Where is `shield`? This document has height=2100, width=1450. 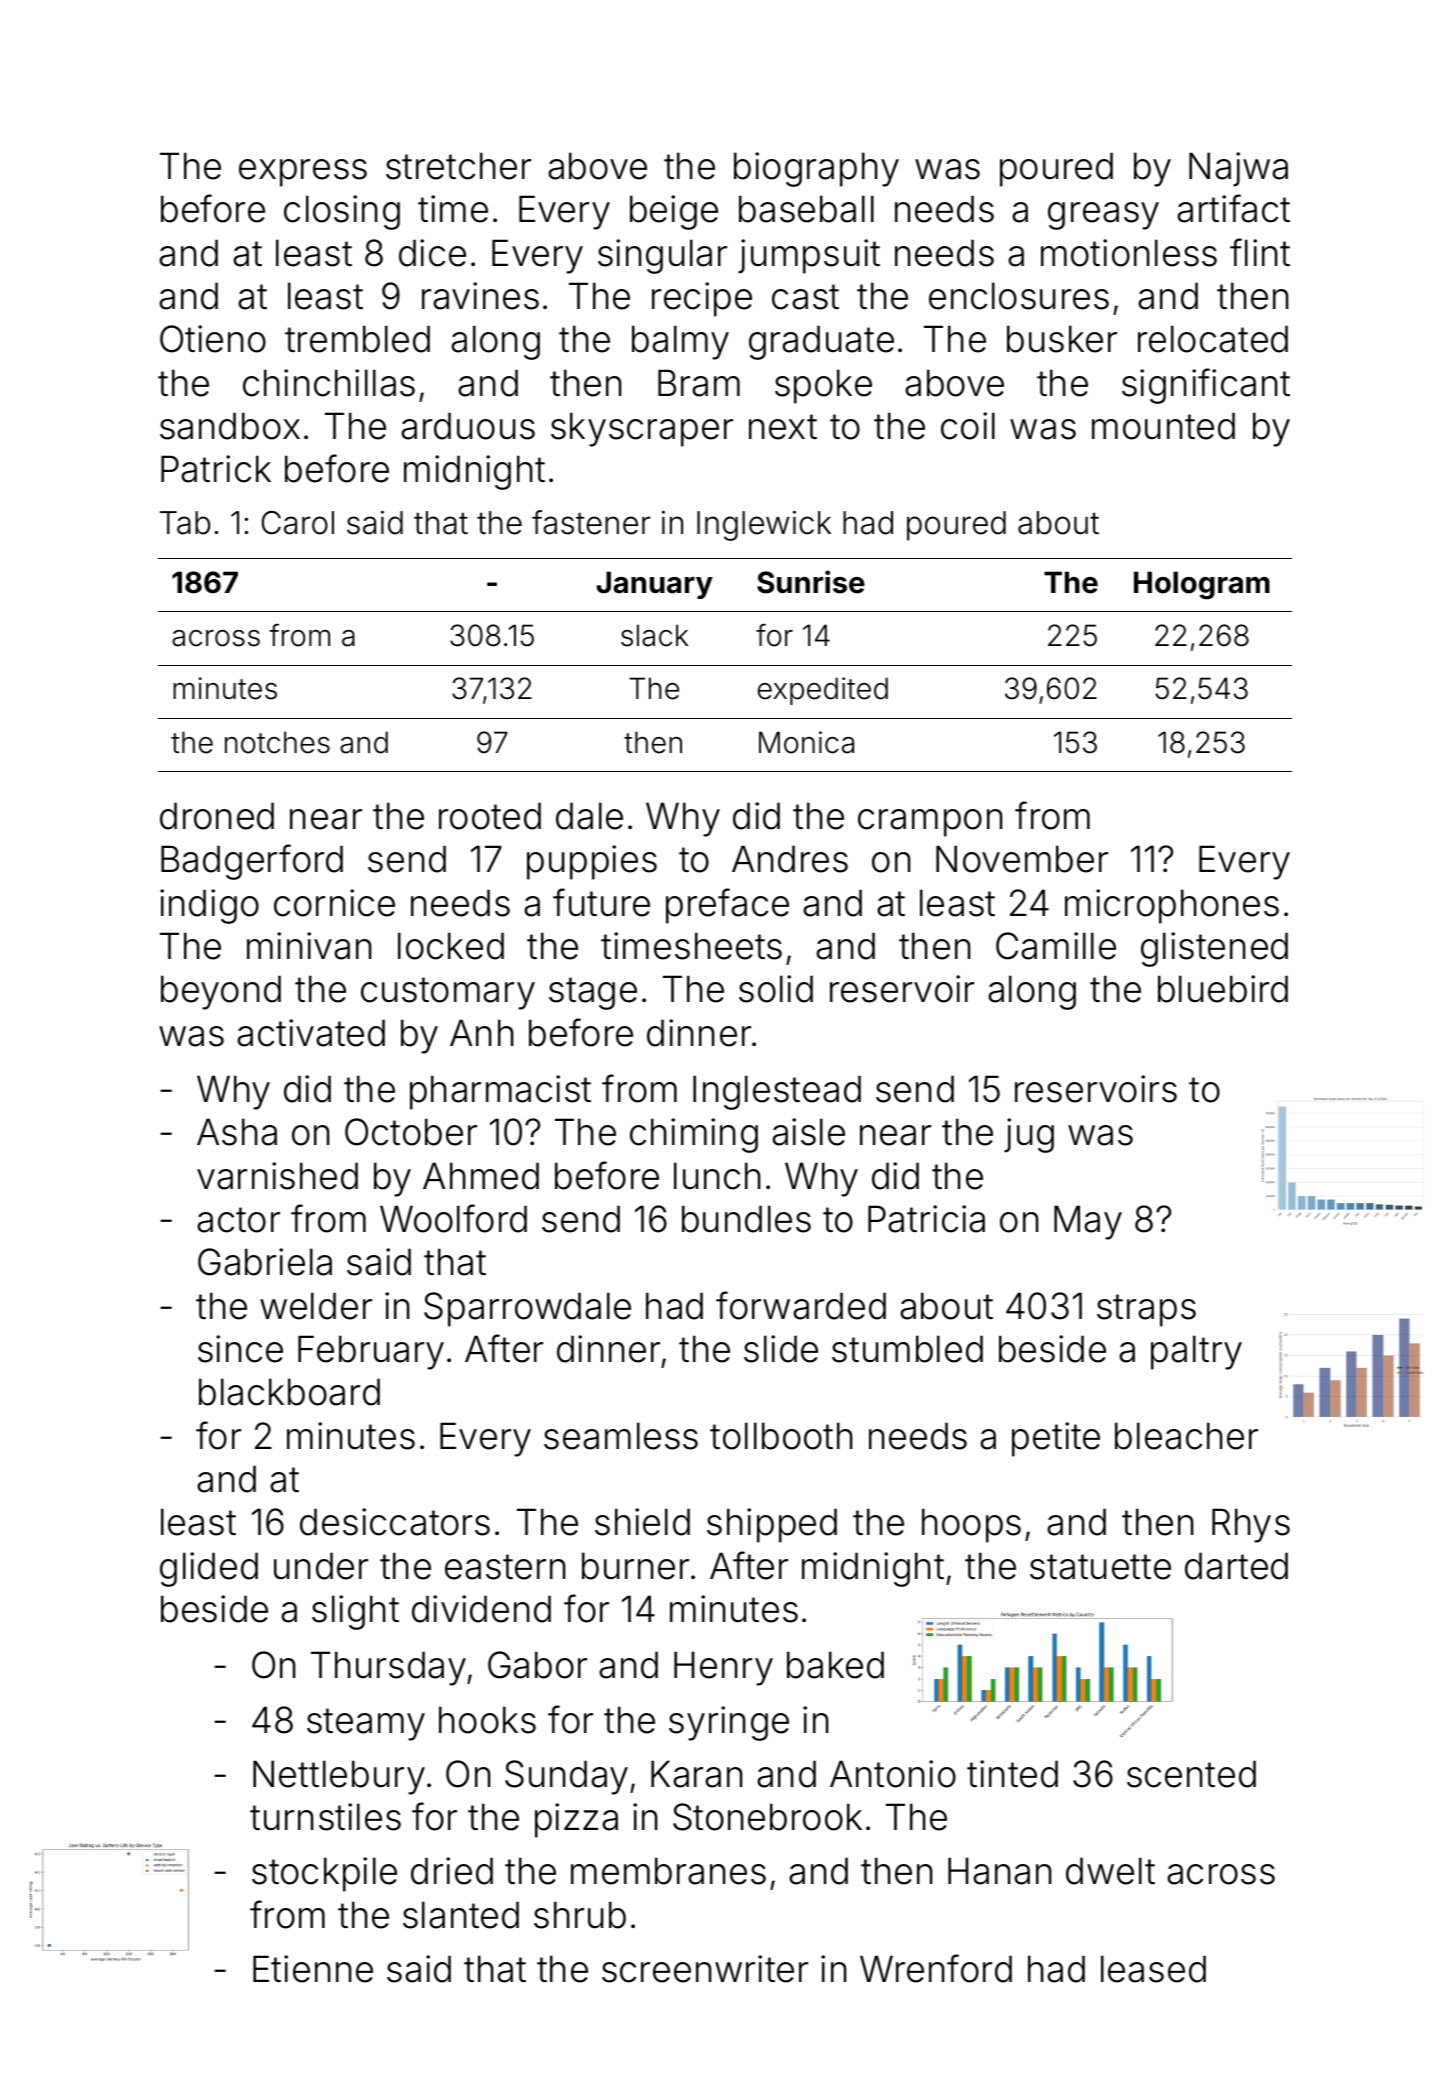
shield is located at coordinates (642, 1522).
